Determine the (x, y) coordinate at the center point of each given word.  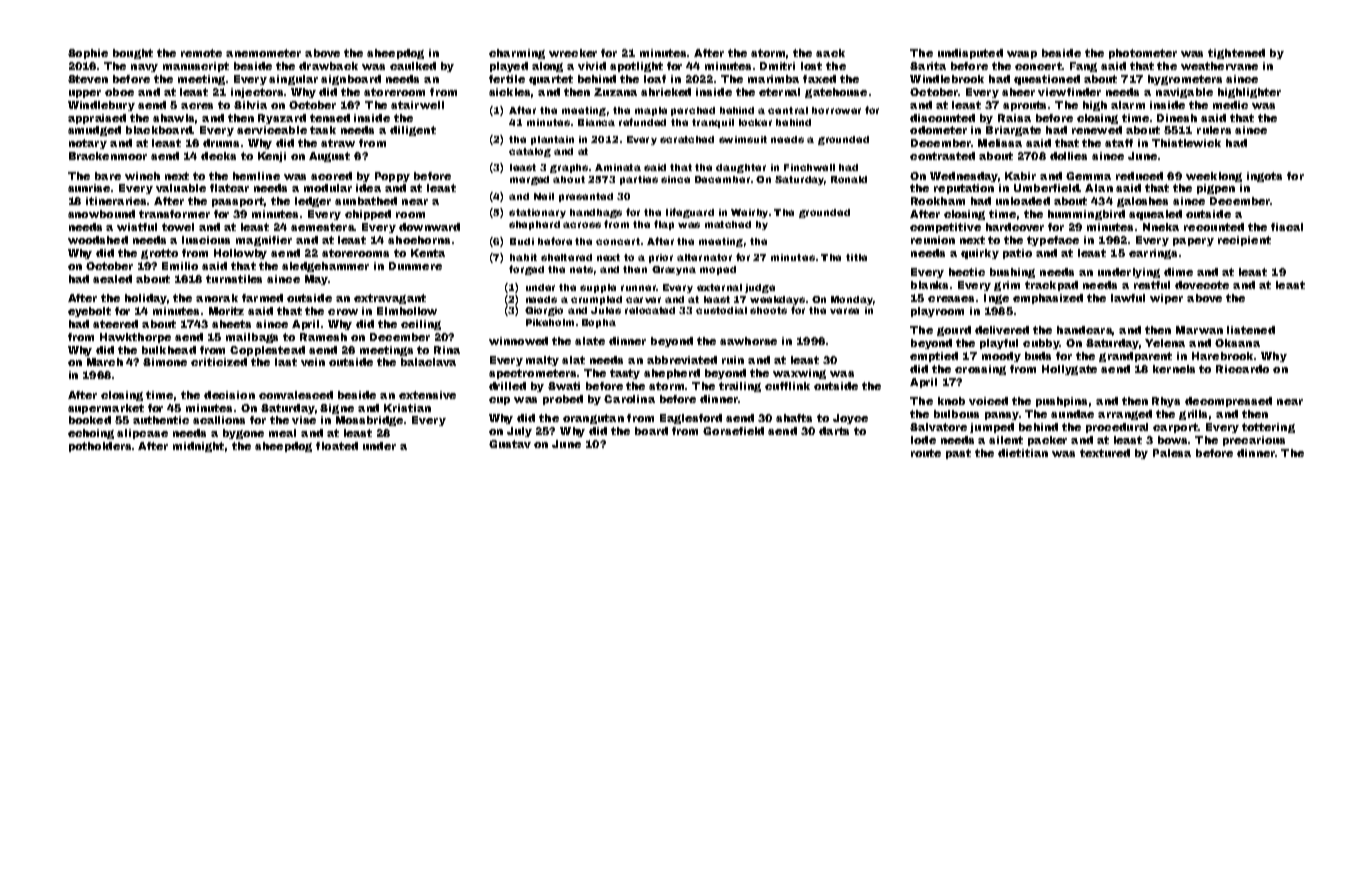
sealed (112, 279)
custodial (721, 310)
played (509, 67)
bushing (1012, 273)
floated (337, 446)
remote (201, 53)
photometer (1143, 54)
